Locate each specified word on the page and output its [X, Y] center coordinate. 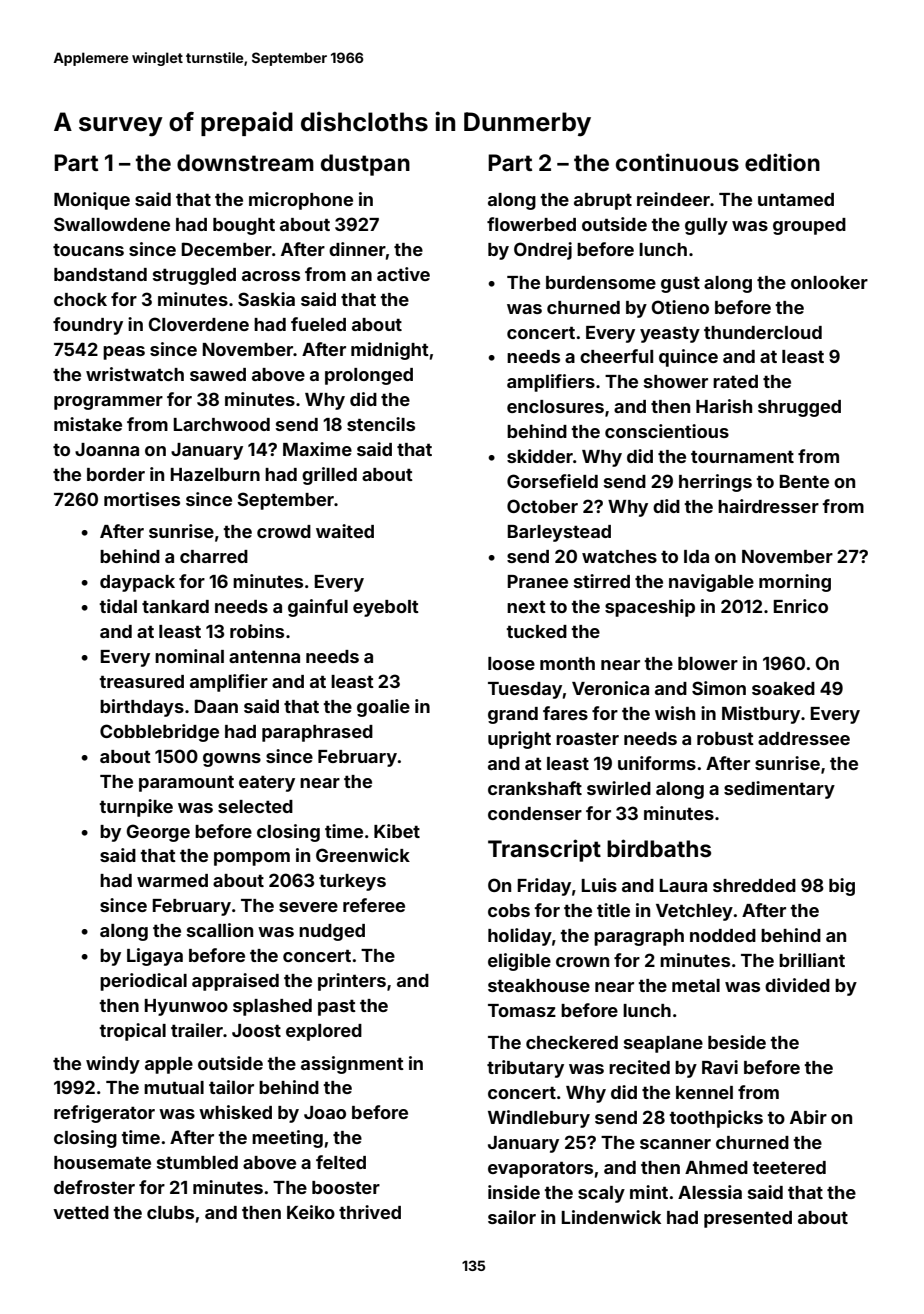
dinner [357, 249]
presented [748, 1219]
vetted [81, 1212]
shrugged [799, 408]
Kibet [397, 831]
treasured [141, 681]
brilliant [812, 960]
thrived [370, 1212]
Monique [92, 201]
